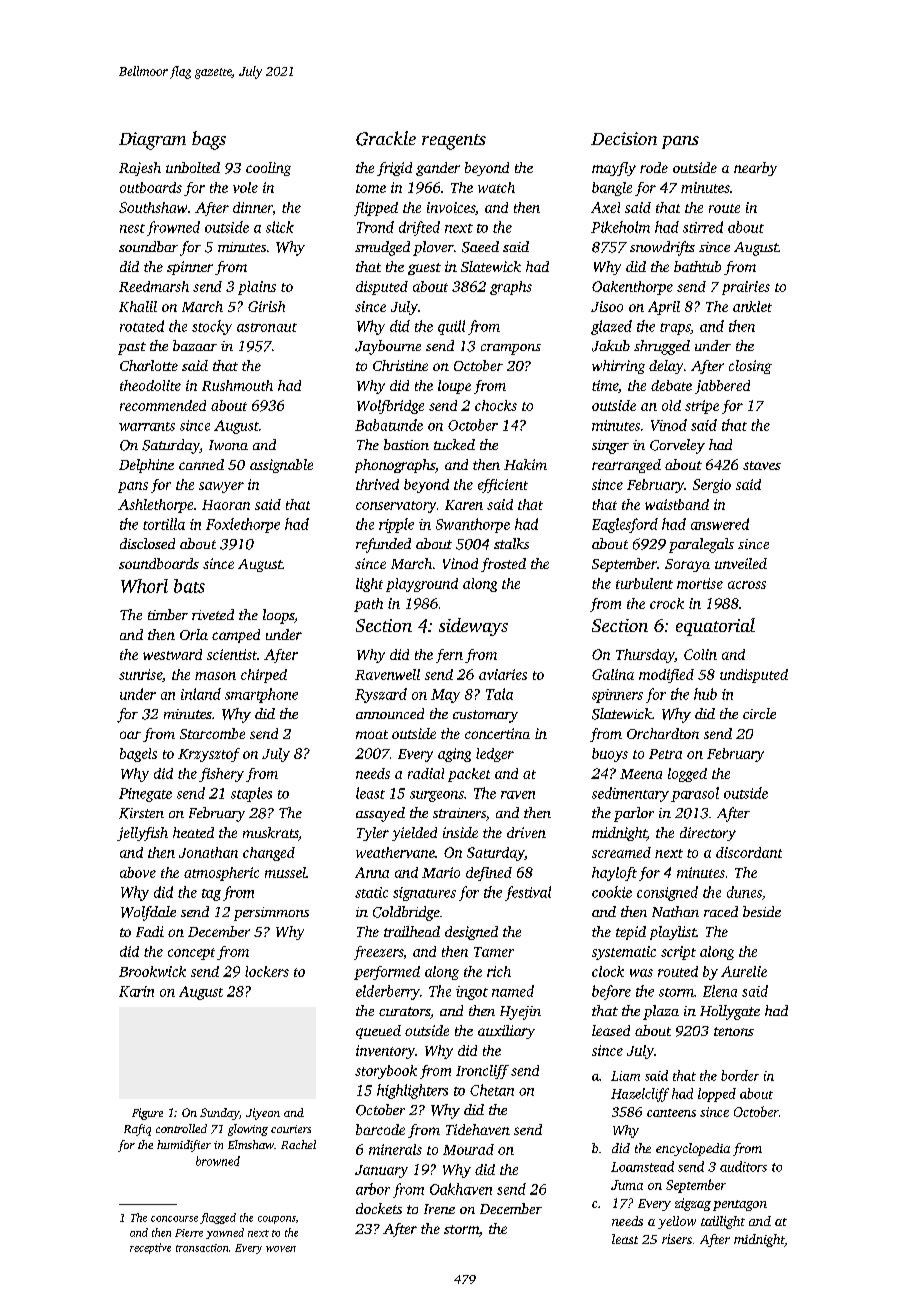 The image size is (908, 1316). What do you see at coordinates (277, 1220) in the image?
I see `coupons` at bounding box center [277, 1220].
